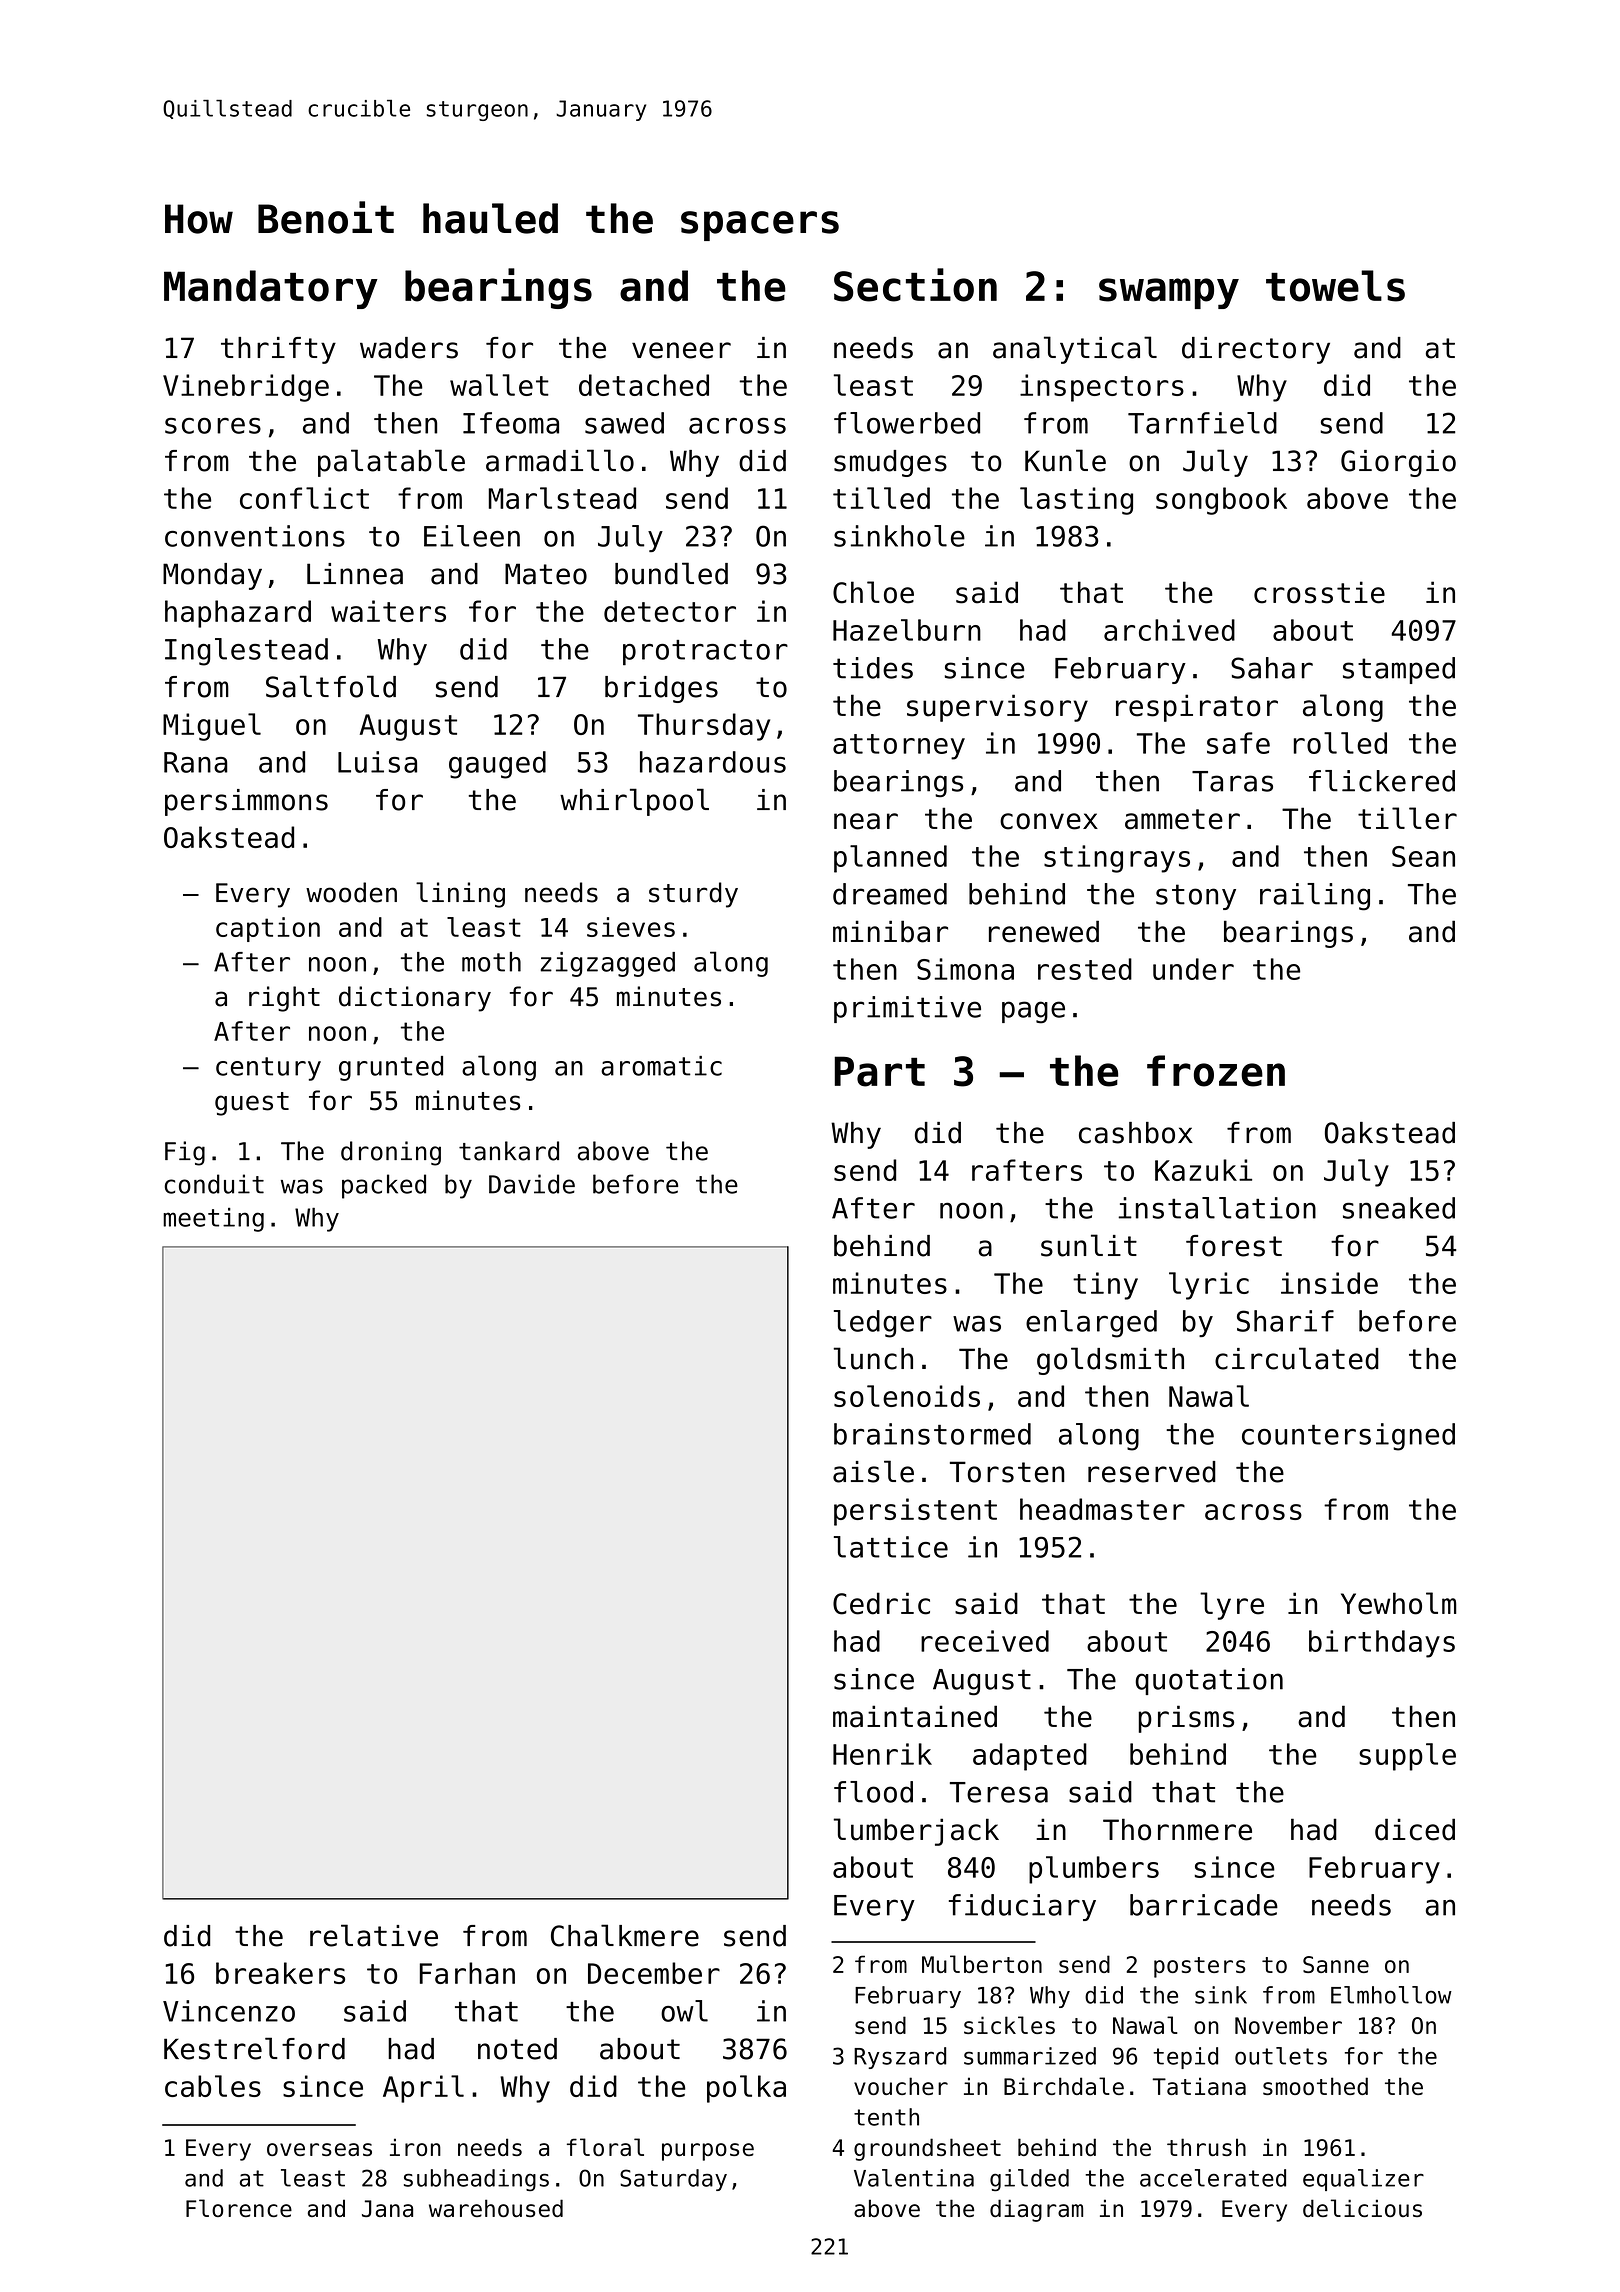  What do you see at coordinates (1398, 463) in the document?
I see `Giorgio` at bounding box center [1398, 463].
